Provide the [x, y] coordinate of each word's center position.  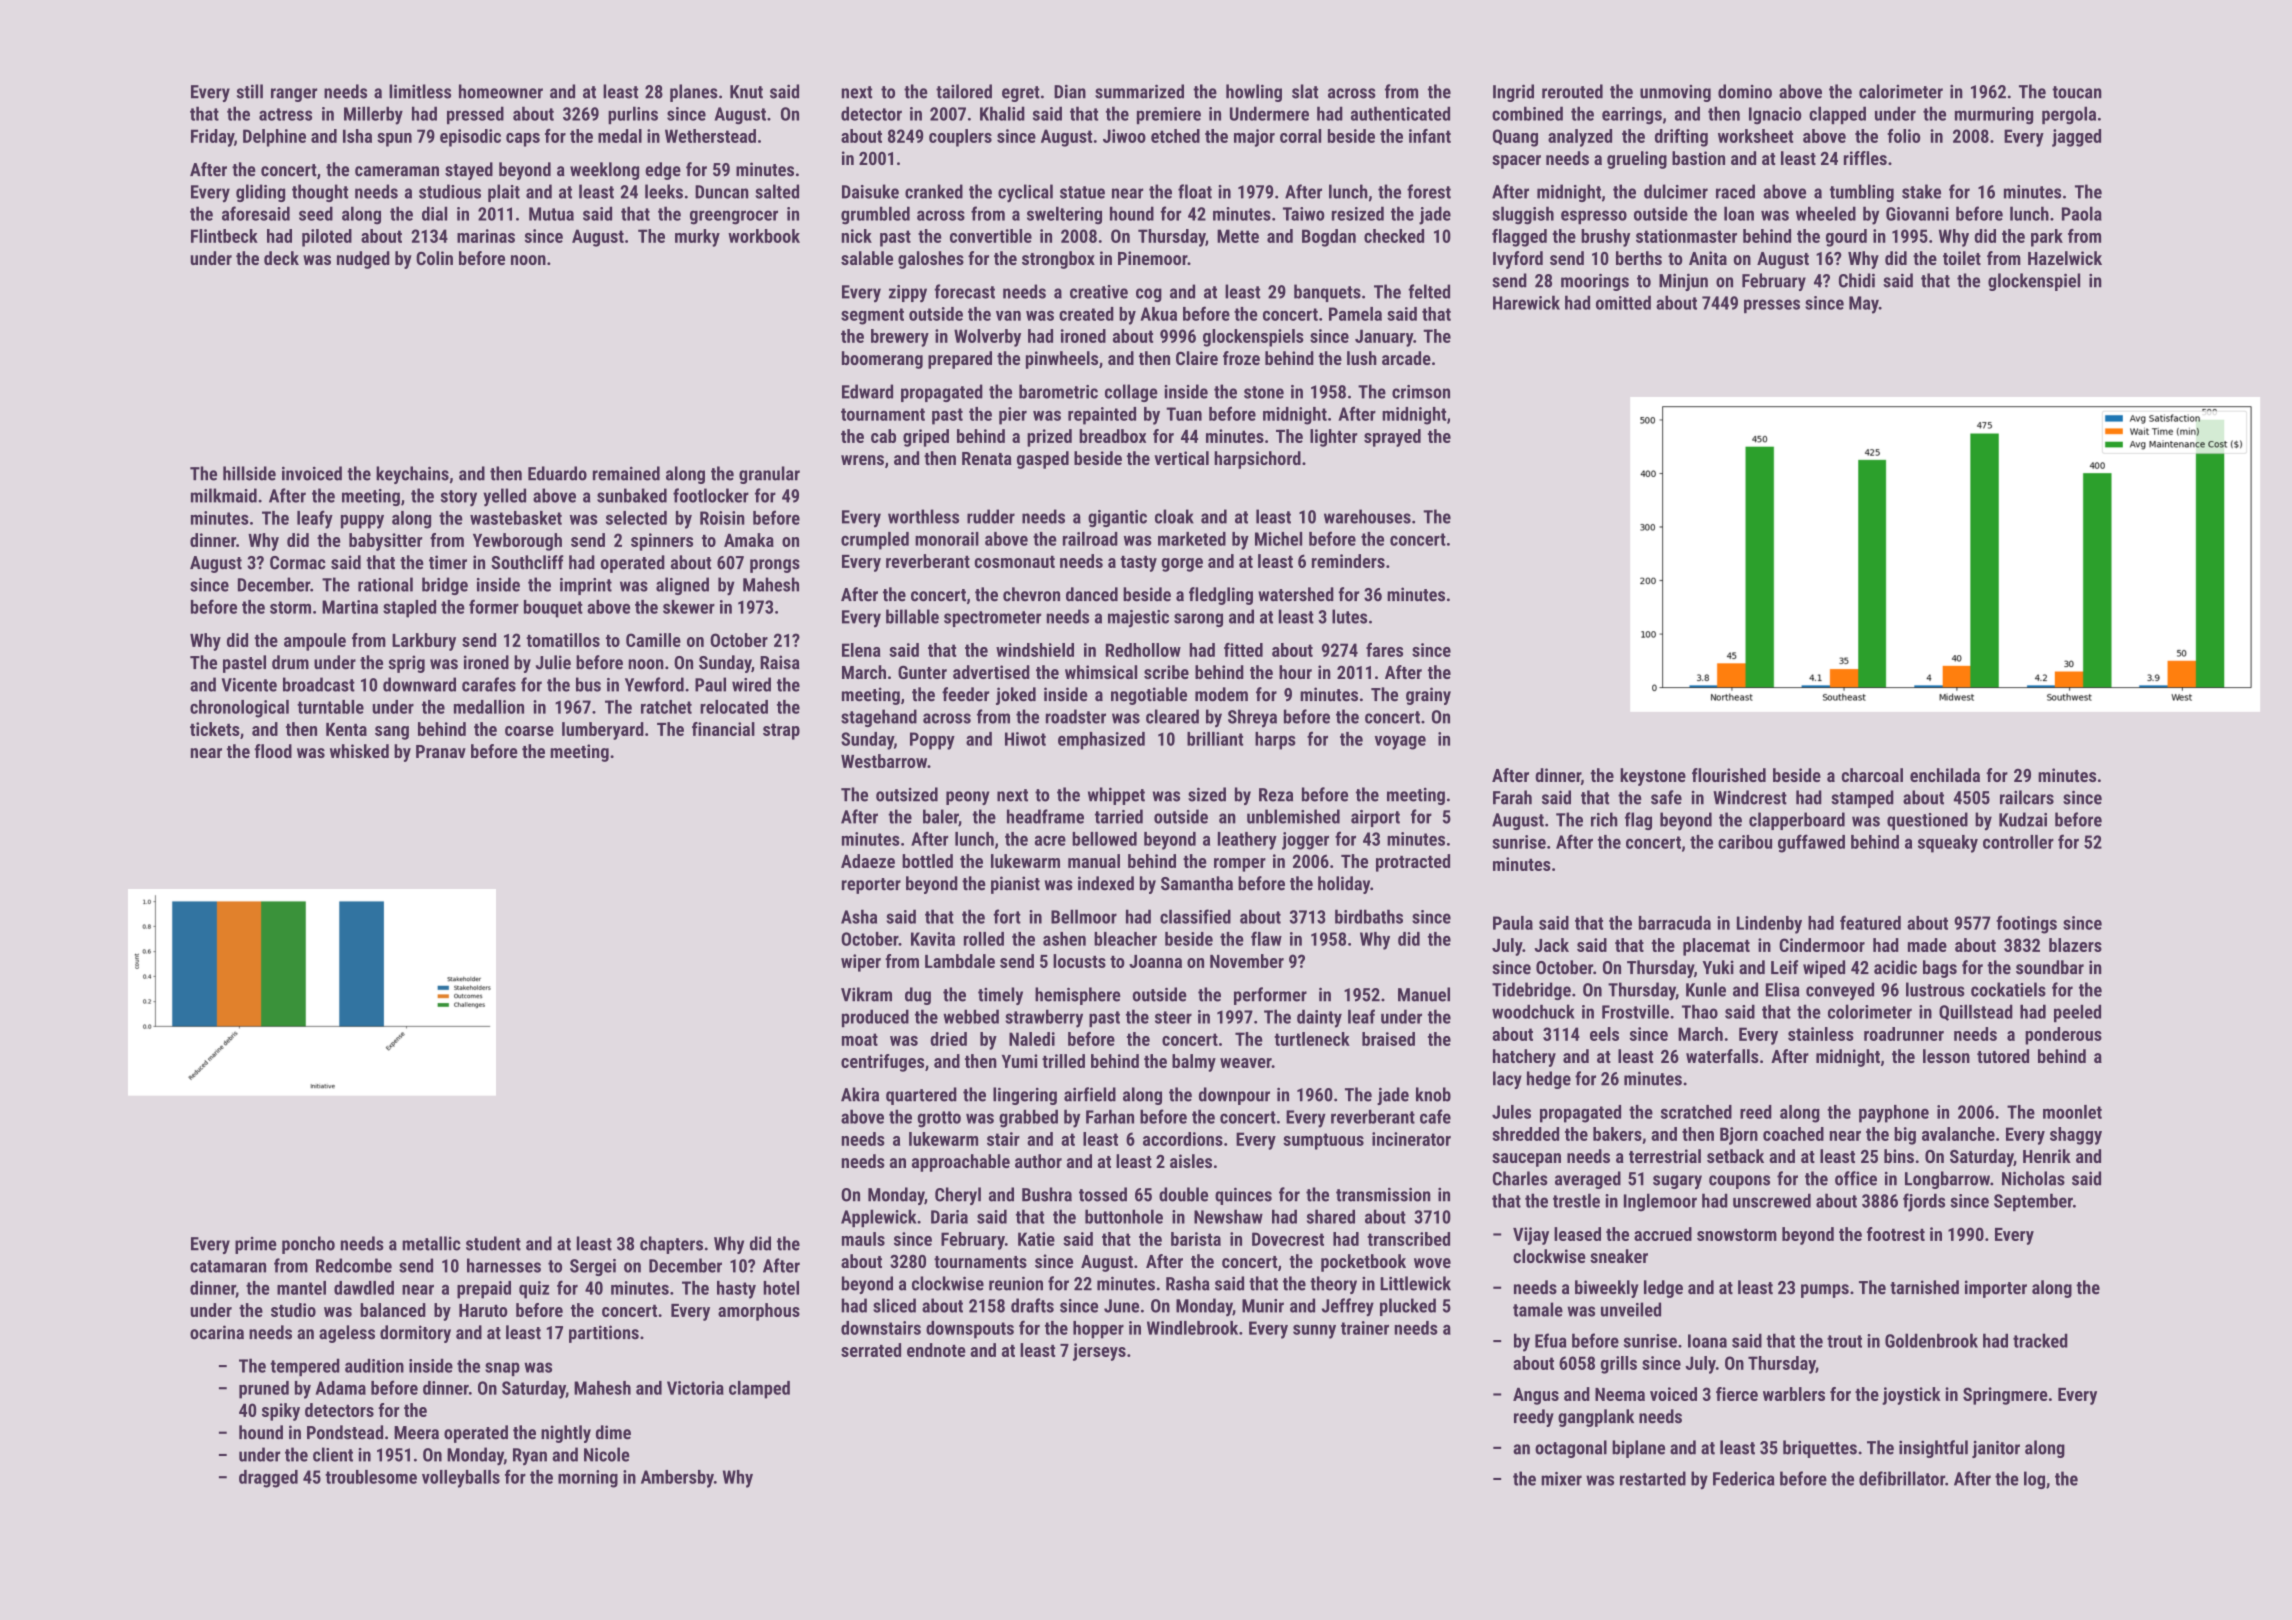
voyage [1400, 743]
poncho [308, 1245]
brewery [900, 338]
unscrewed [1772, 1200]
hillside [249, 473]
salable [867, 258]
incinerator [1411, 1139]
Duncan [722, 192]
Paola [2082, 213]
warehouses [1367, 516]
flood [273, 751]
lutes [1349, 616]
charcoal [1872, 775]
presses [1772, 306]
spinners [662, 542]
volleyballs [461, 1479]
